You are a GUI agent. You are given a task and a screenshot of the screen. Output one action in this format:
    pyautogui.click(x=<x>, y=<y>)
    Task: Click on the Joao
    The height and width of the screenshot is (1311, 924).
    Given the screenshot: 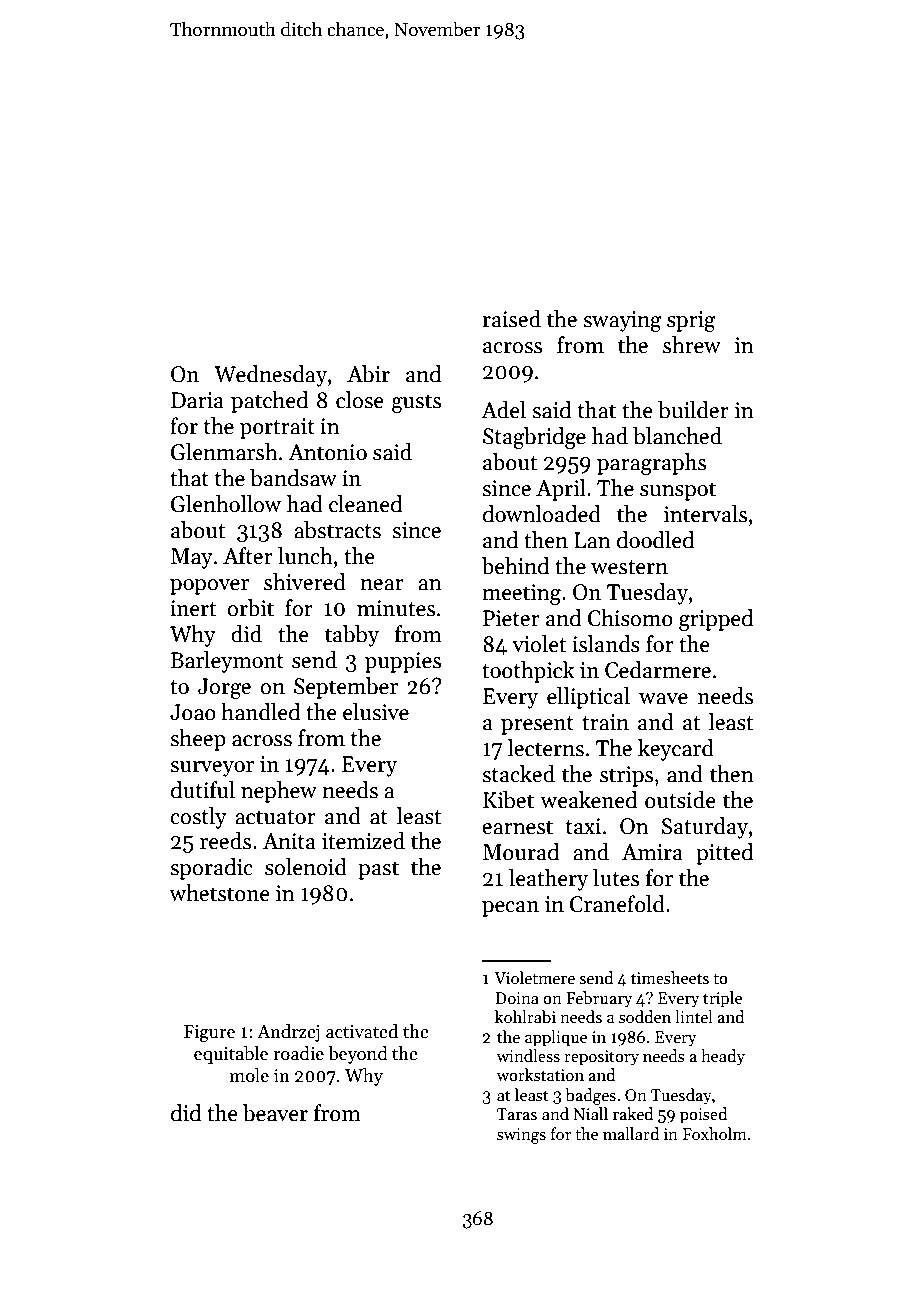 What is the action you would take?
    pyautogui.click(x=193, y=712)
